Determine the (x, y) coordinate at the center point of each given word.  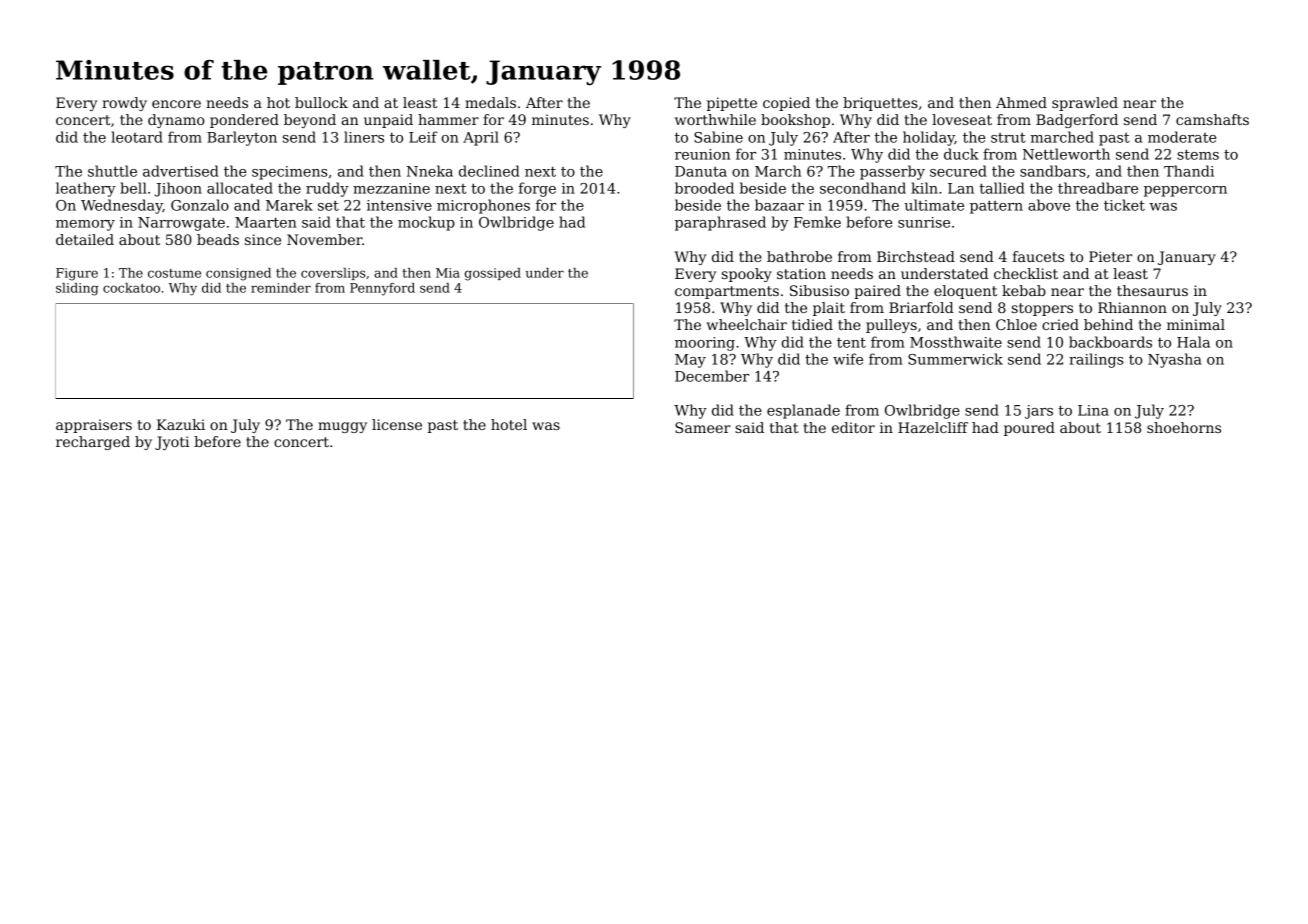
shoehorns (1184, 427)
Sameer (703, 427)
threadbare (1098, 188)
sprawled (1085, 104)
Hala (1193, 342)
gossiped (493, 274)
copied (786, 104)
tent (851, 342)
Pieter (1110, 256)
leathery (86, 189)
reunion (702, 154)
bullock (321, 102)
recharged (93, 443)
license (397, 424)
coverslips (333, 274)
